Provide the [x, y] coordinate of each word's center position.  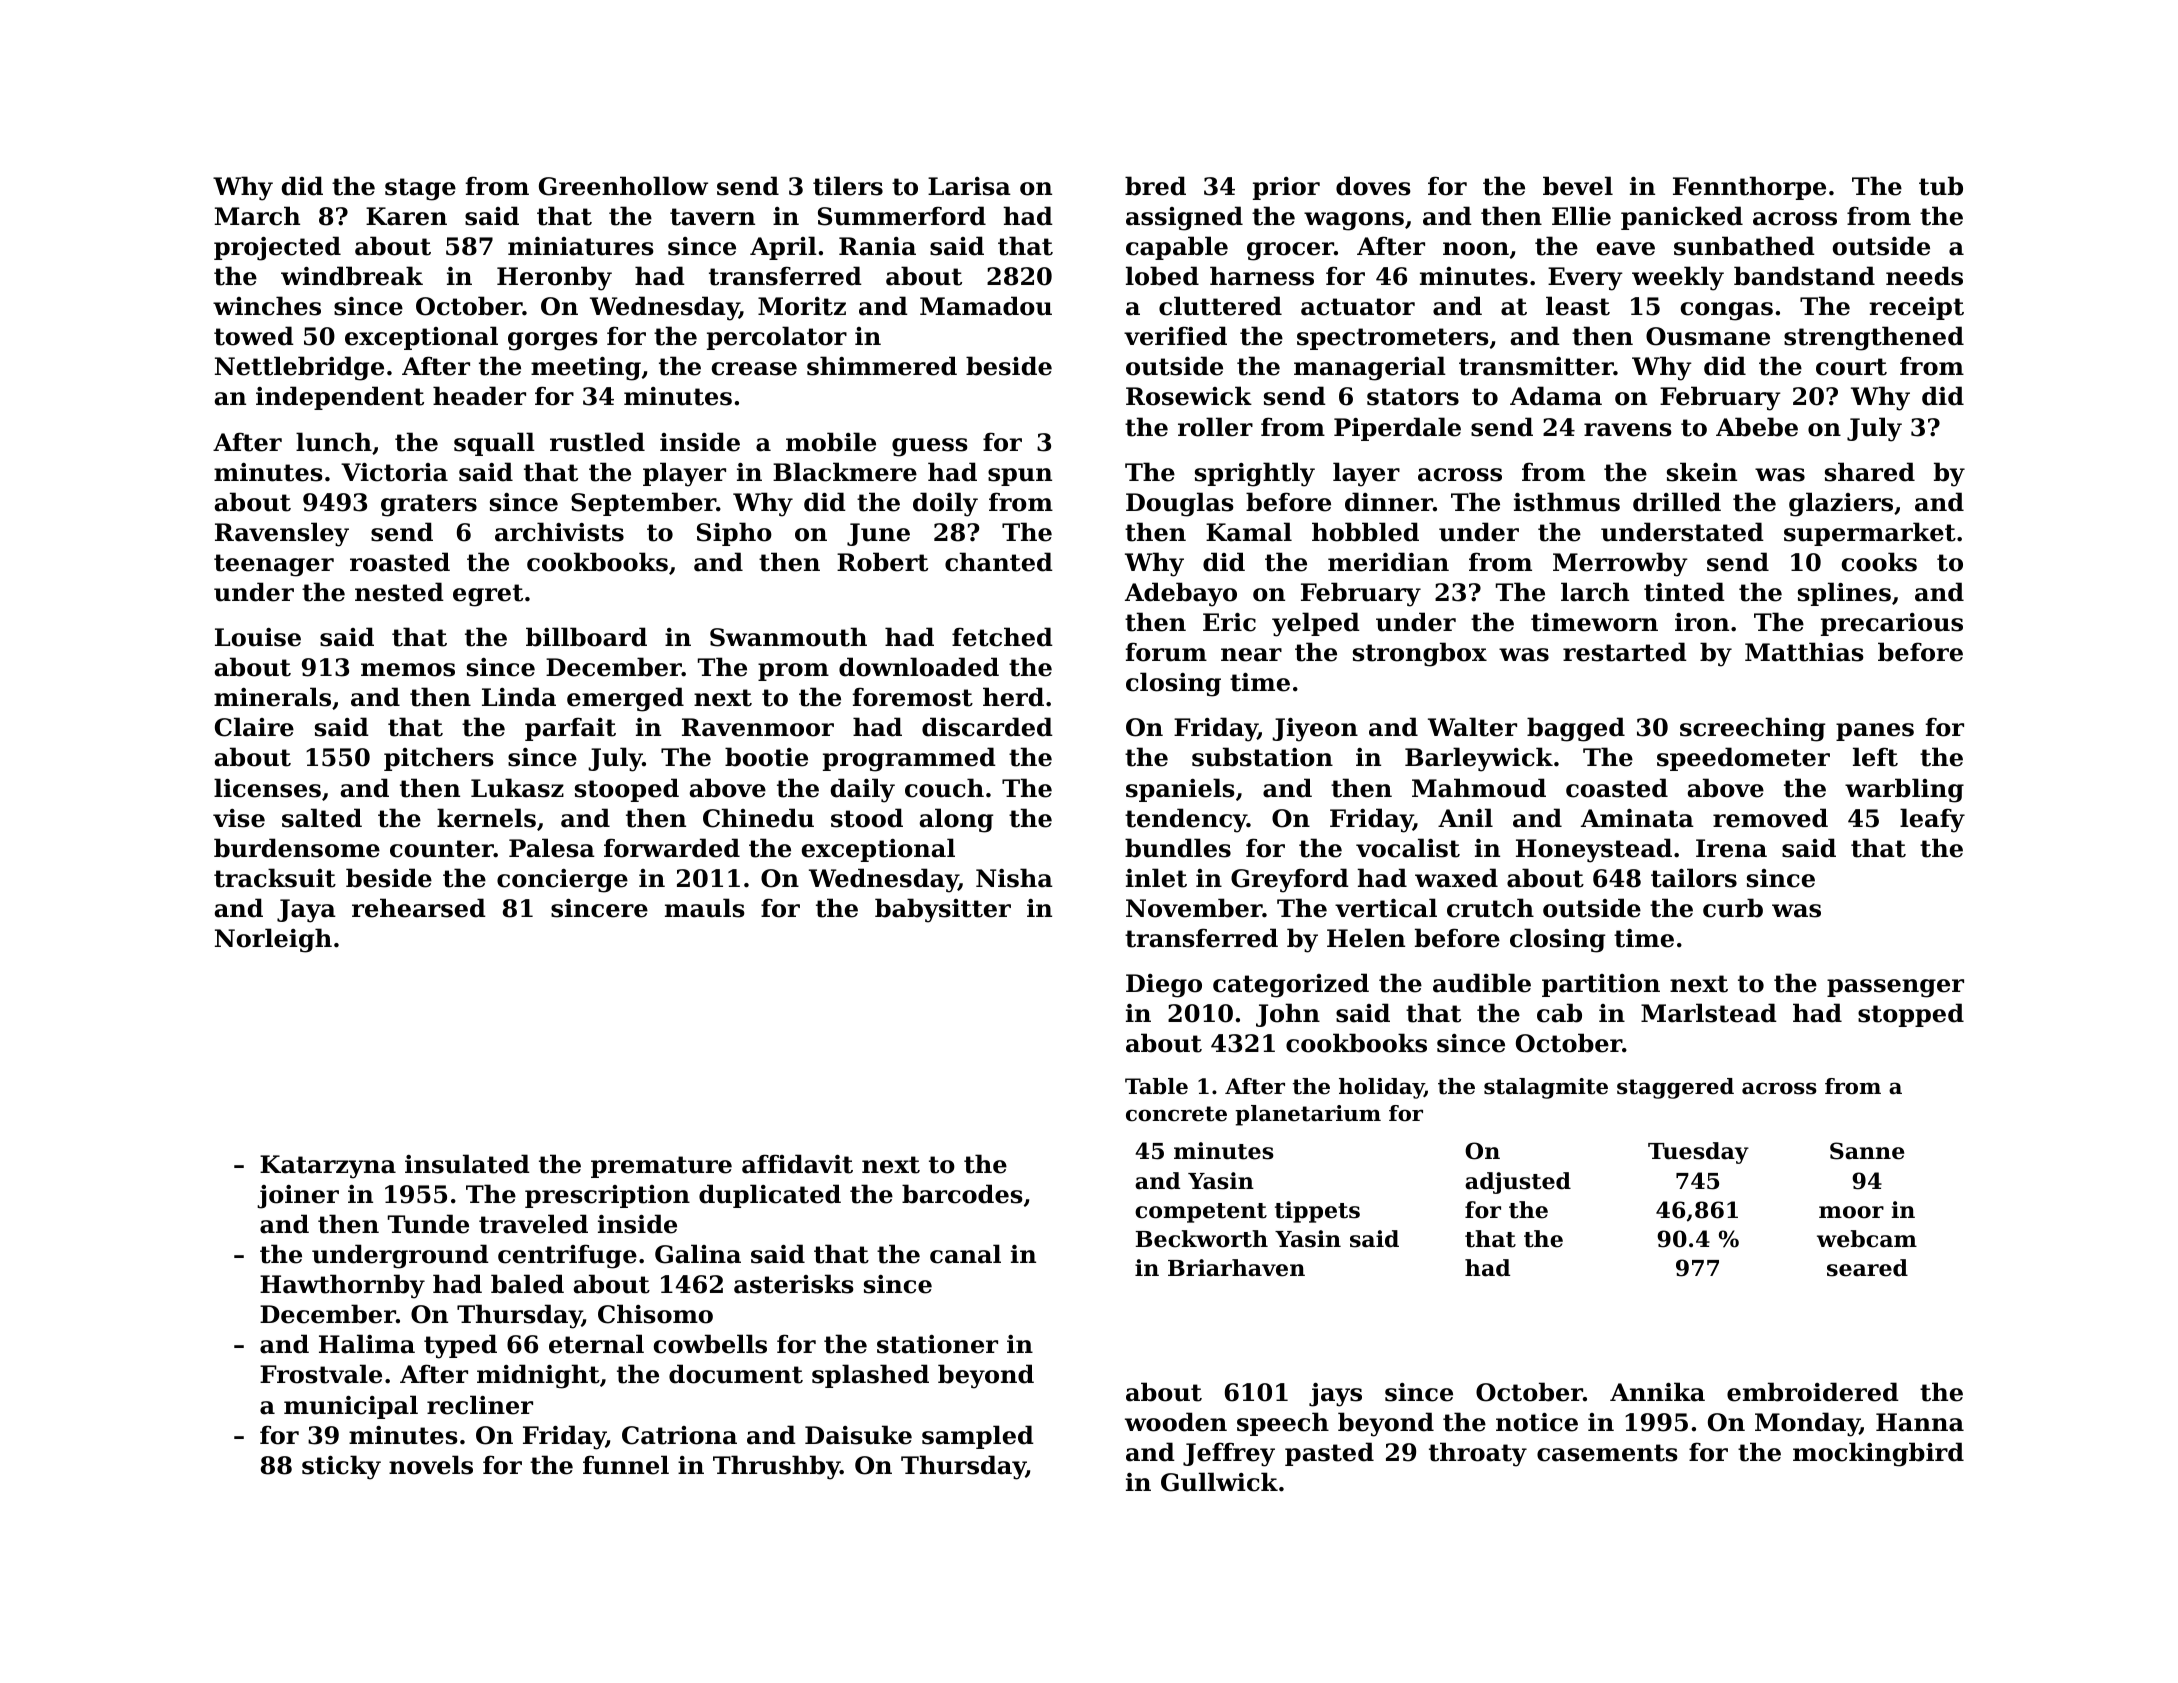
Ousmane [1708, 336]
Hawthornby [342, 1286]
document [736, 1374]
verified [1175, 336]
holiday [1381, 1088]
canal [965, 1254]
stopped [1911, 1015]
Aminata [1637, 818]
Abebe [1757, 427]
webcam [1867, 1239]
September [643, 504]
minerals [272, 697]
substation [1262, 757]
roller [1215, 427]
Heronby [554, 278]
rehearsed [419, 908]
